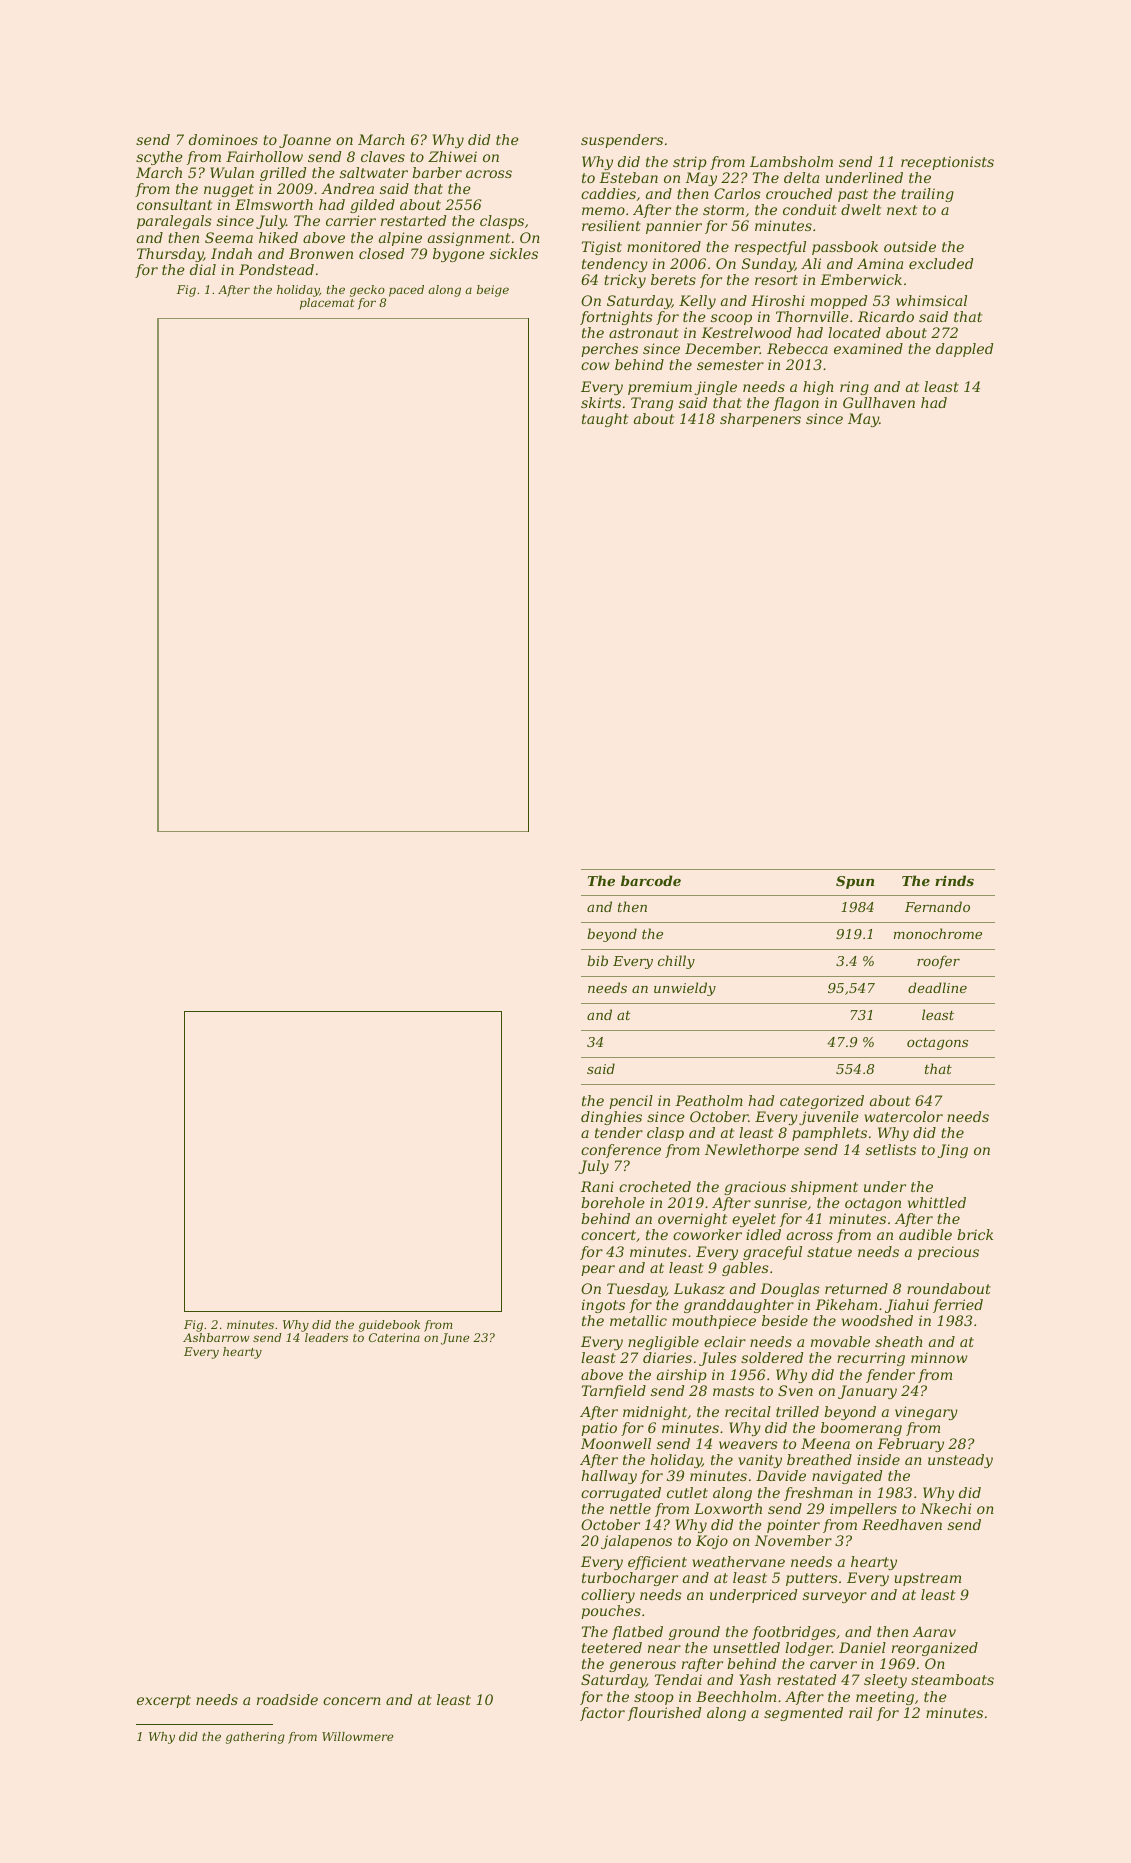  I want to click on brick, so click(975, 1234).
